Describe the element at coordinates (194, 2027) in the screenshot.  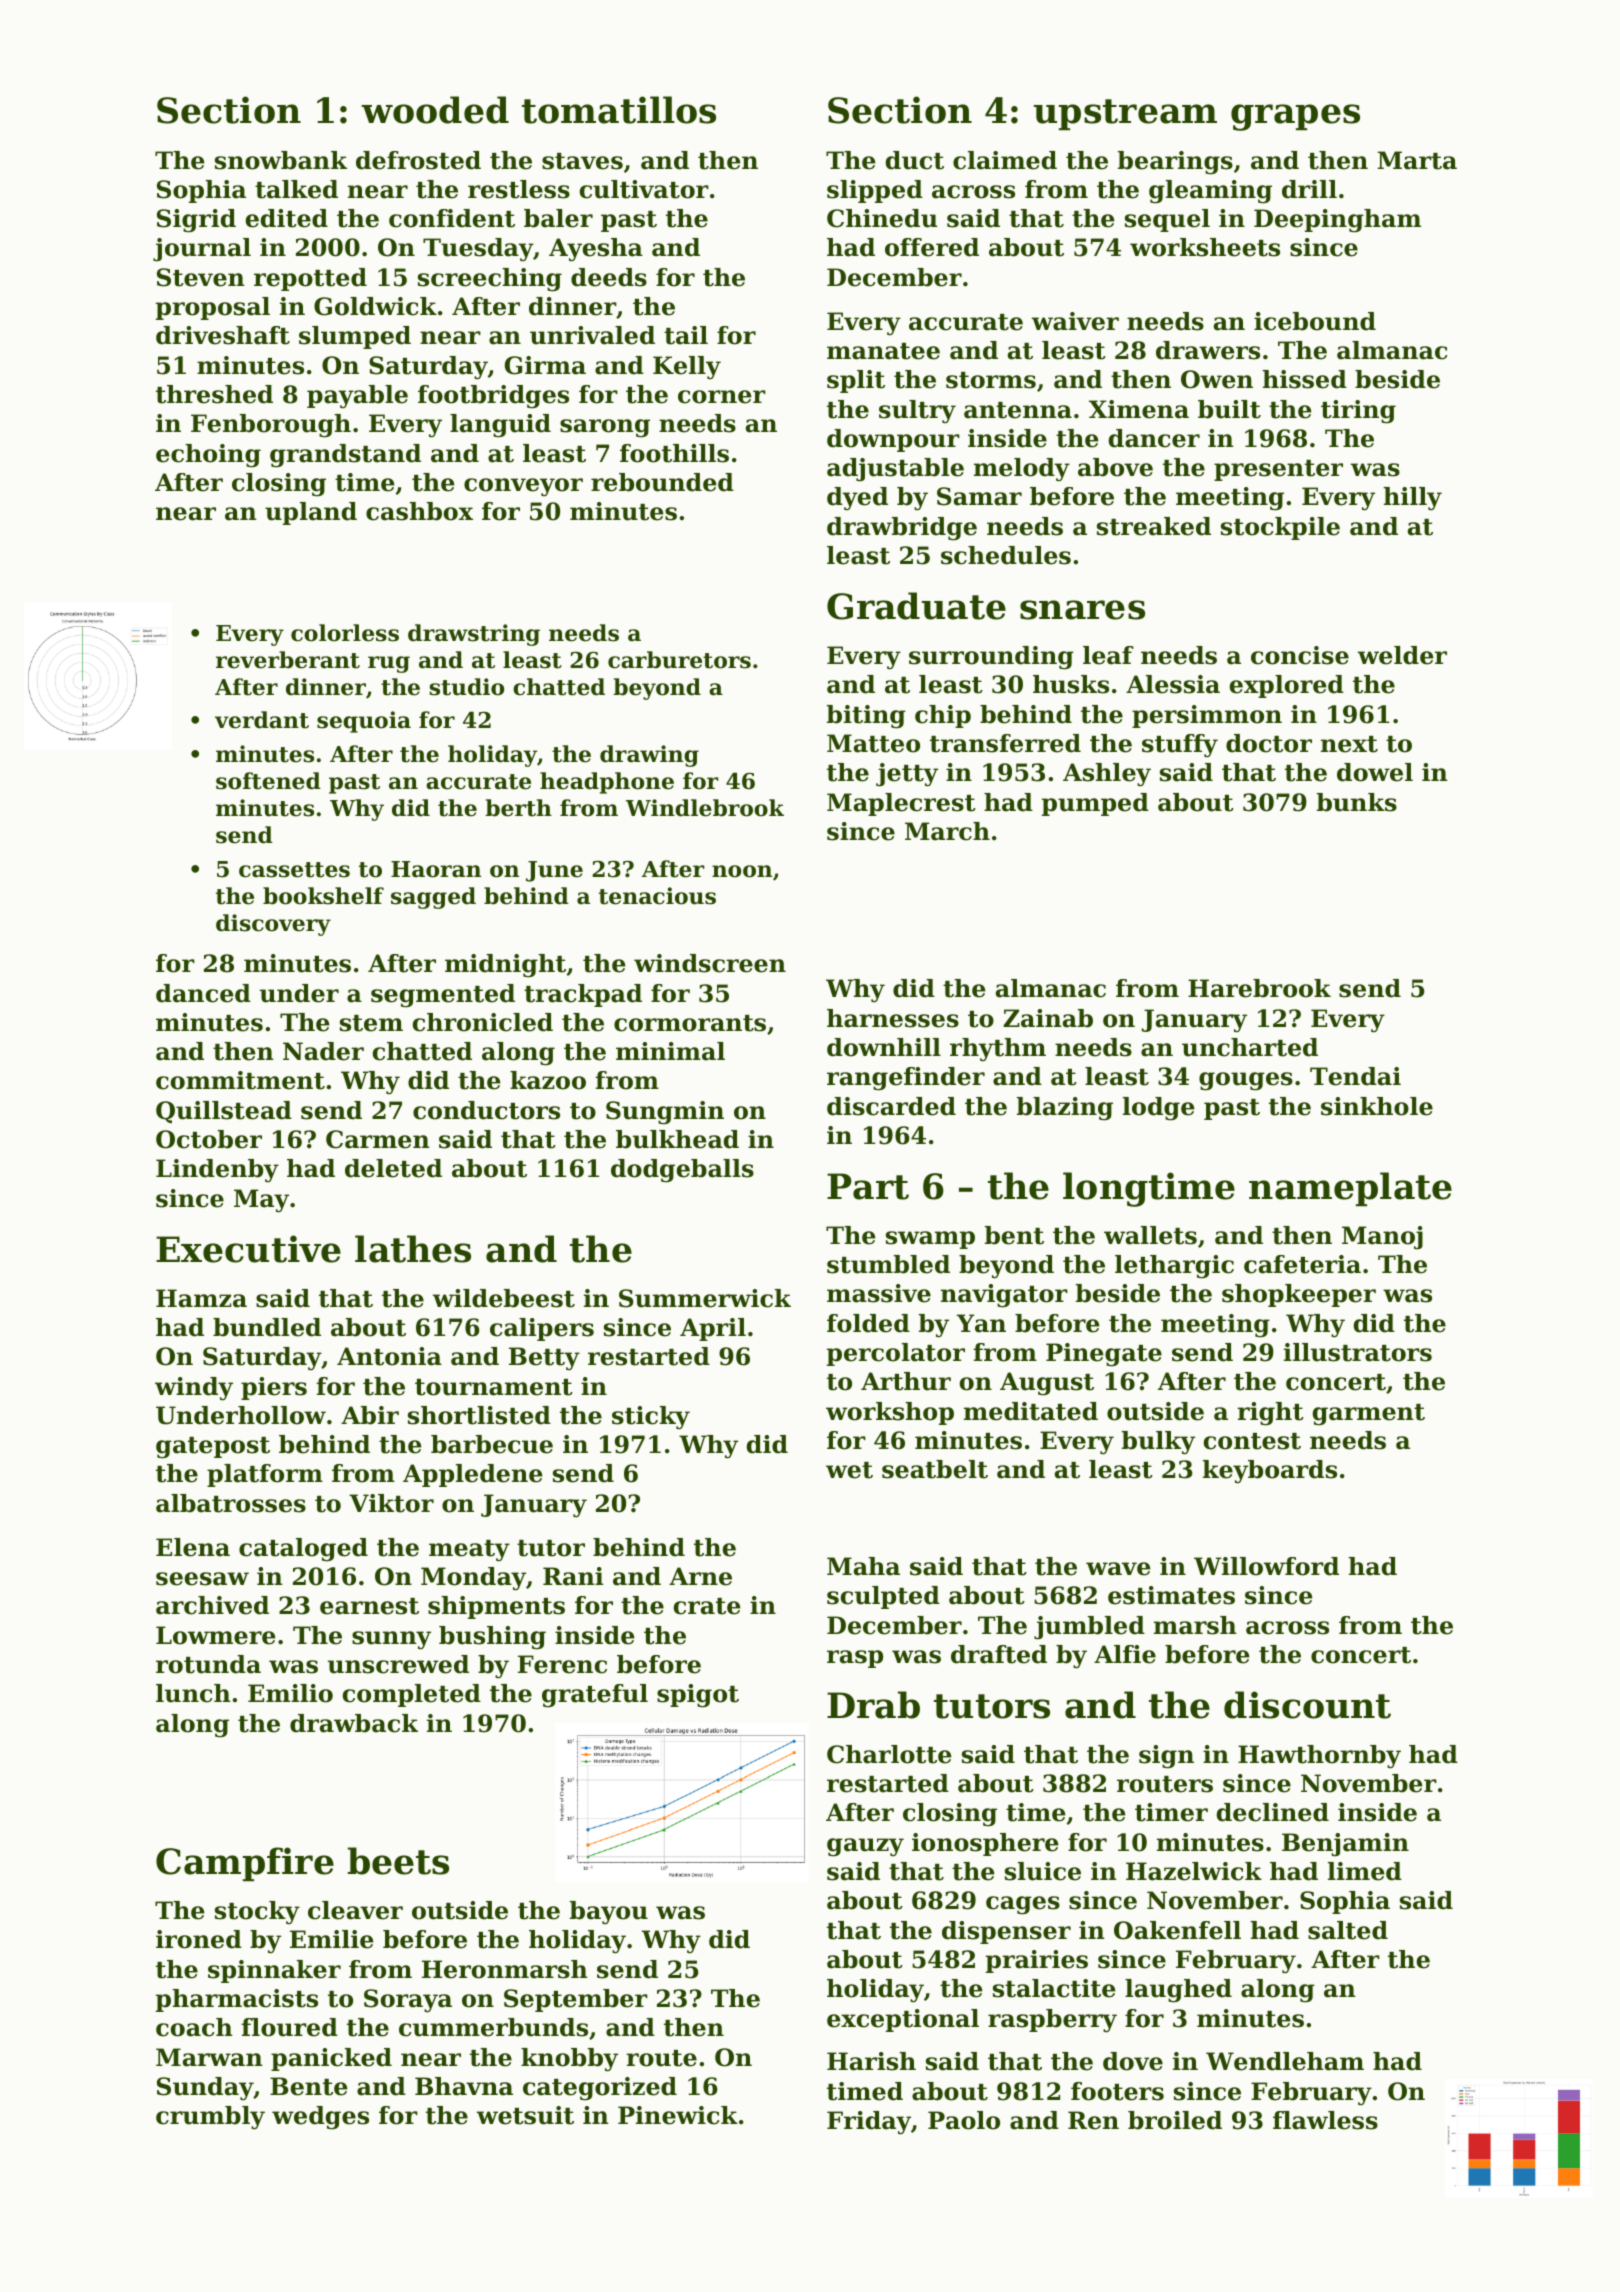
I see `coach` at that location.
